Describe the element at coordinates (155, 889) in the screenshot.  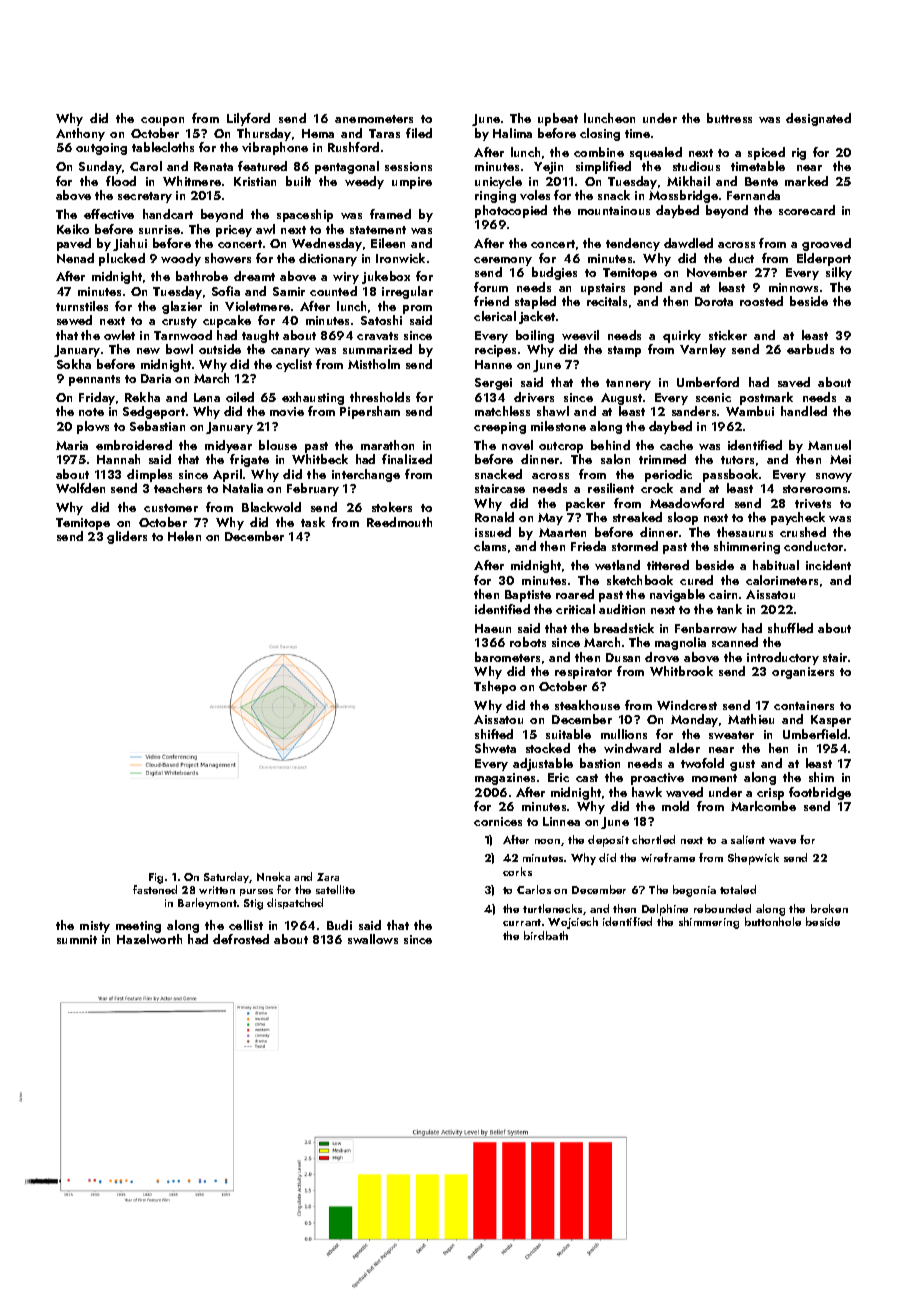
I see `fastened` at that location.
